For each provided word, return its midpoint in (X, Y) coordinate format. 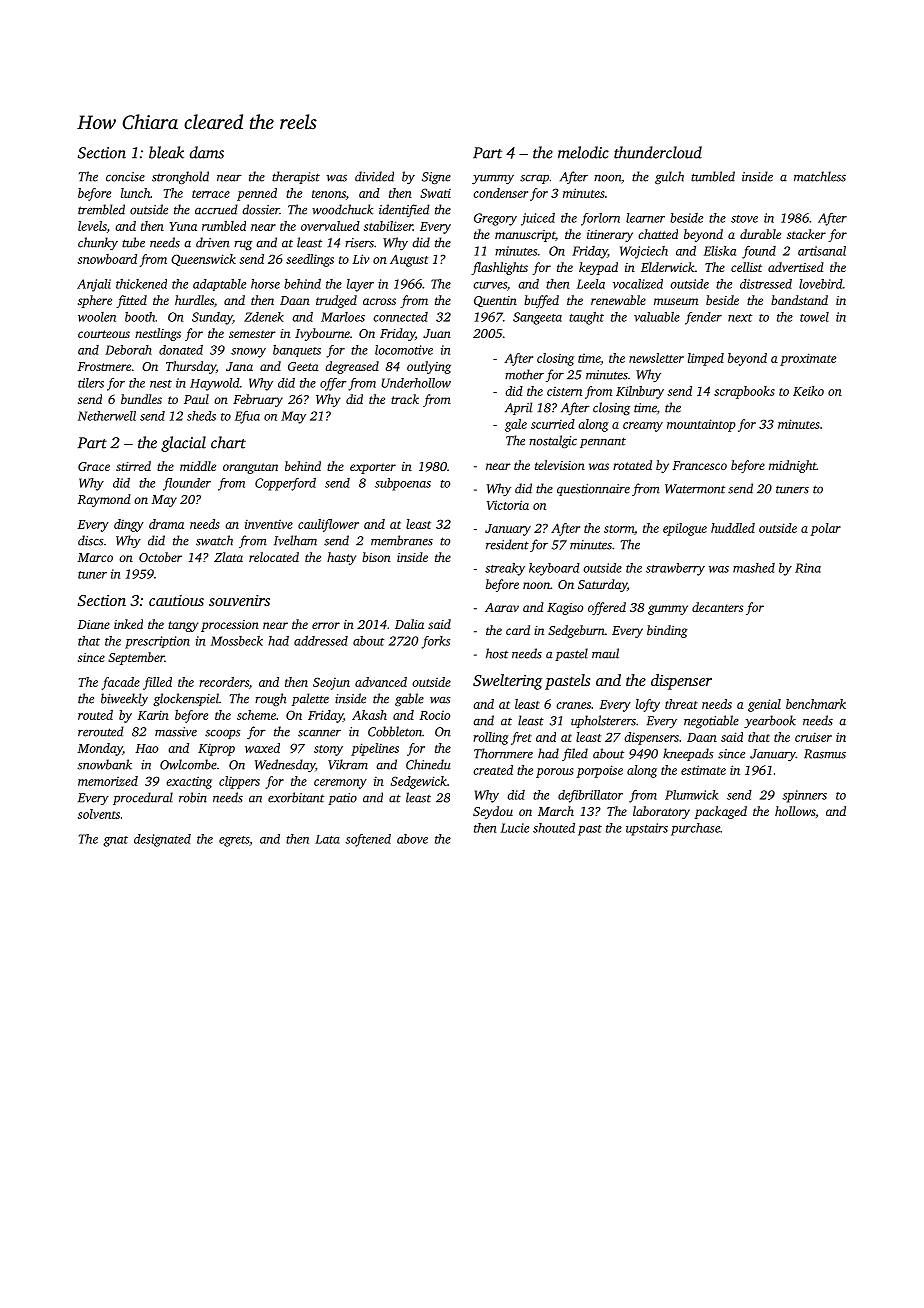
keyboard (554, 569)
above (412, 839)
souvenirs (239, 600)
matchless (820, 176)
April (518, 408)
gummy (668, 610)
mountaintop (701, 425)
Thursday (191, 367)
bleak (166, 152)
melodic (583, 152)
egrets (234, 841)
